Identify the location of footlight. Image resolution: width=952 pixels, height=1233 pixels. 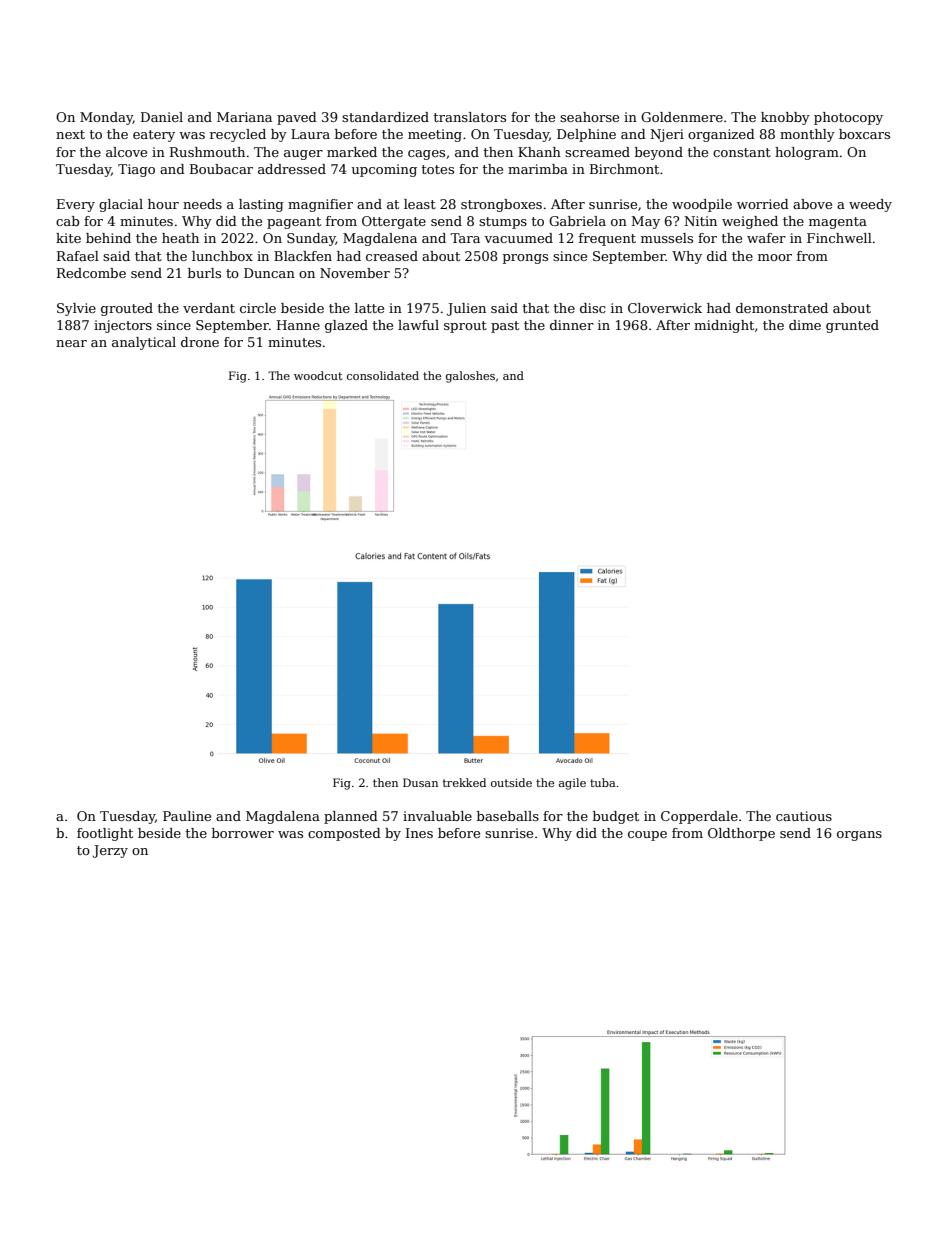
(105, 834).
